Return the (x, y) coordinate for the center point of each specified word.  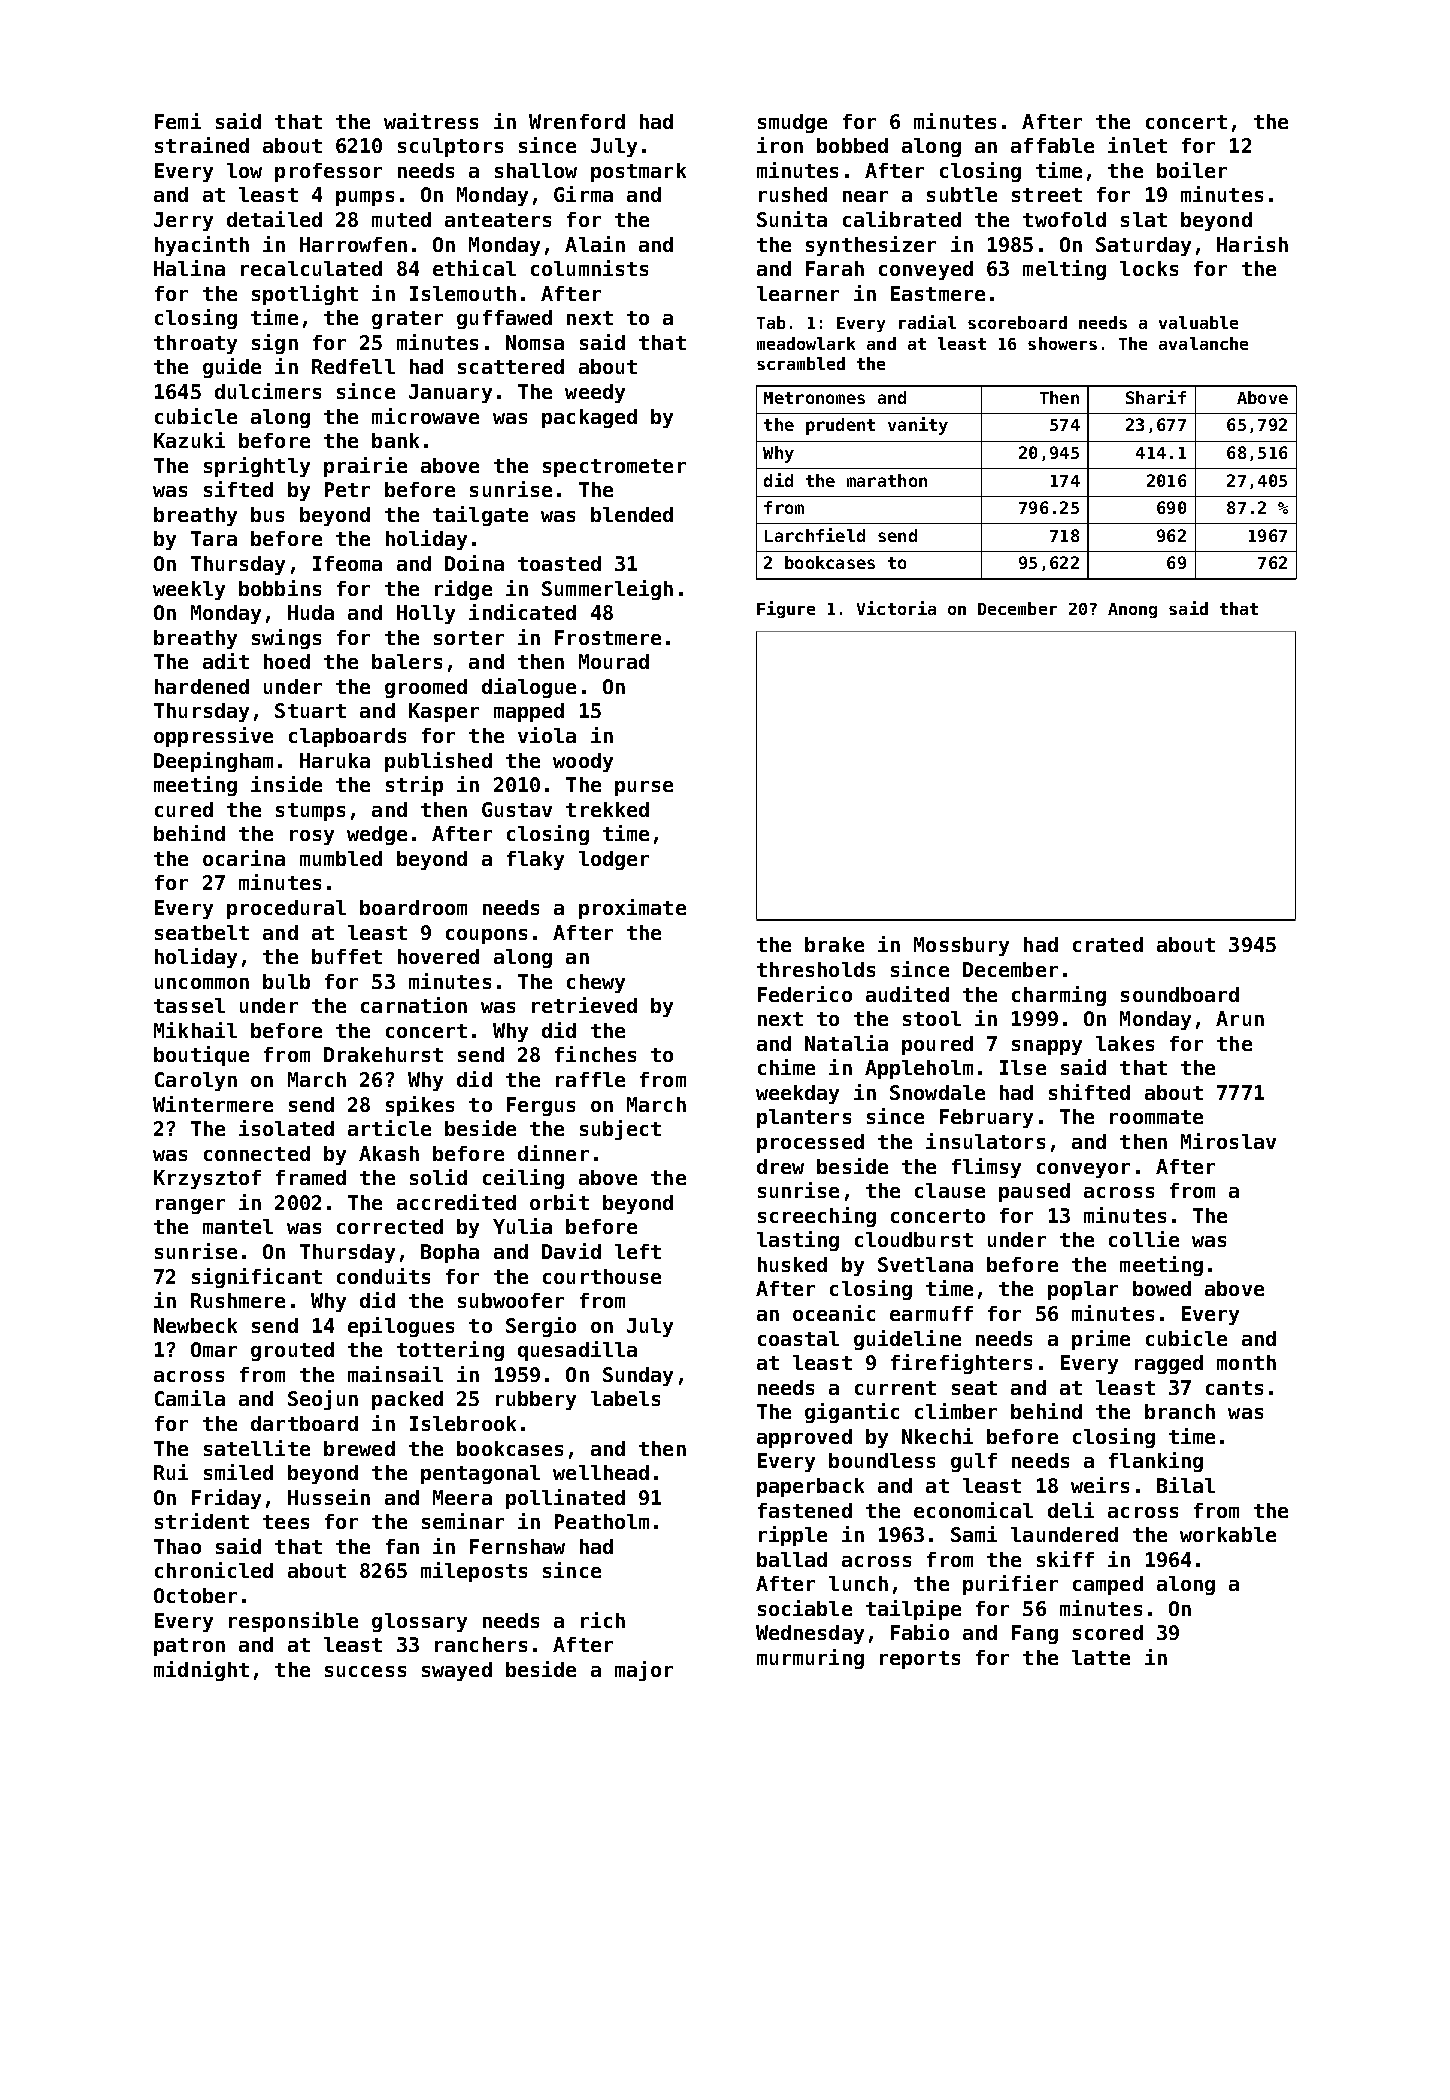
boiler (1192, 170)
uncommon (202, 983)
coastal (798, 1338)
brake (834, 944)
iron (780, 145)
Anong (1132, 610)
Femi (178, 121)
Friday (226, 1499)
